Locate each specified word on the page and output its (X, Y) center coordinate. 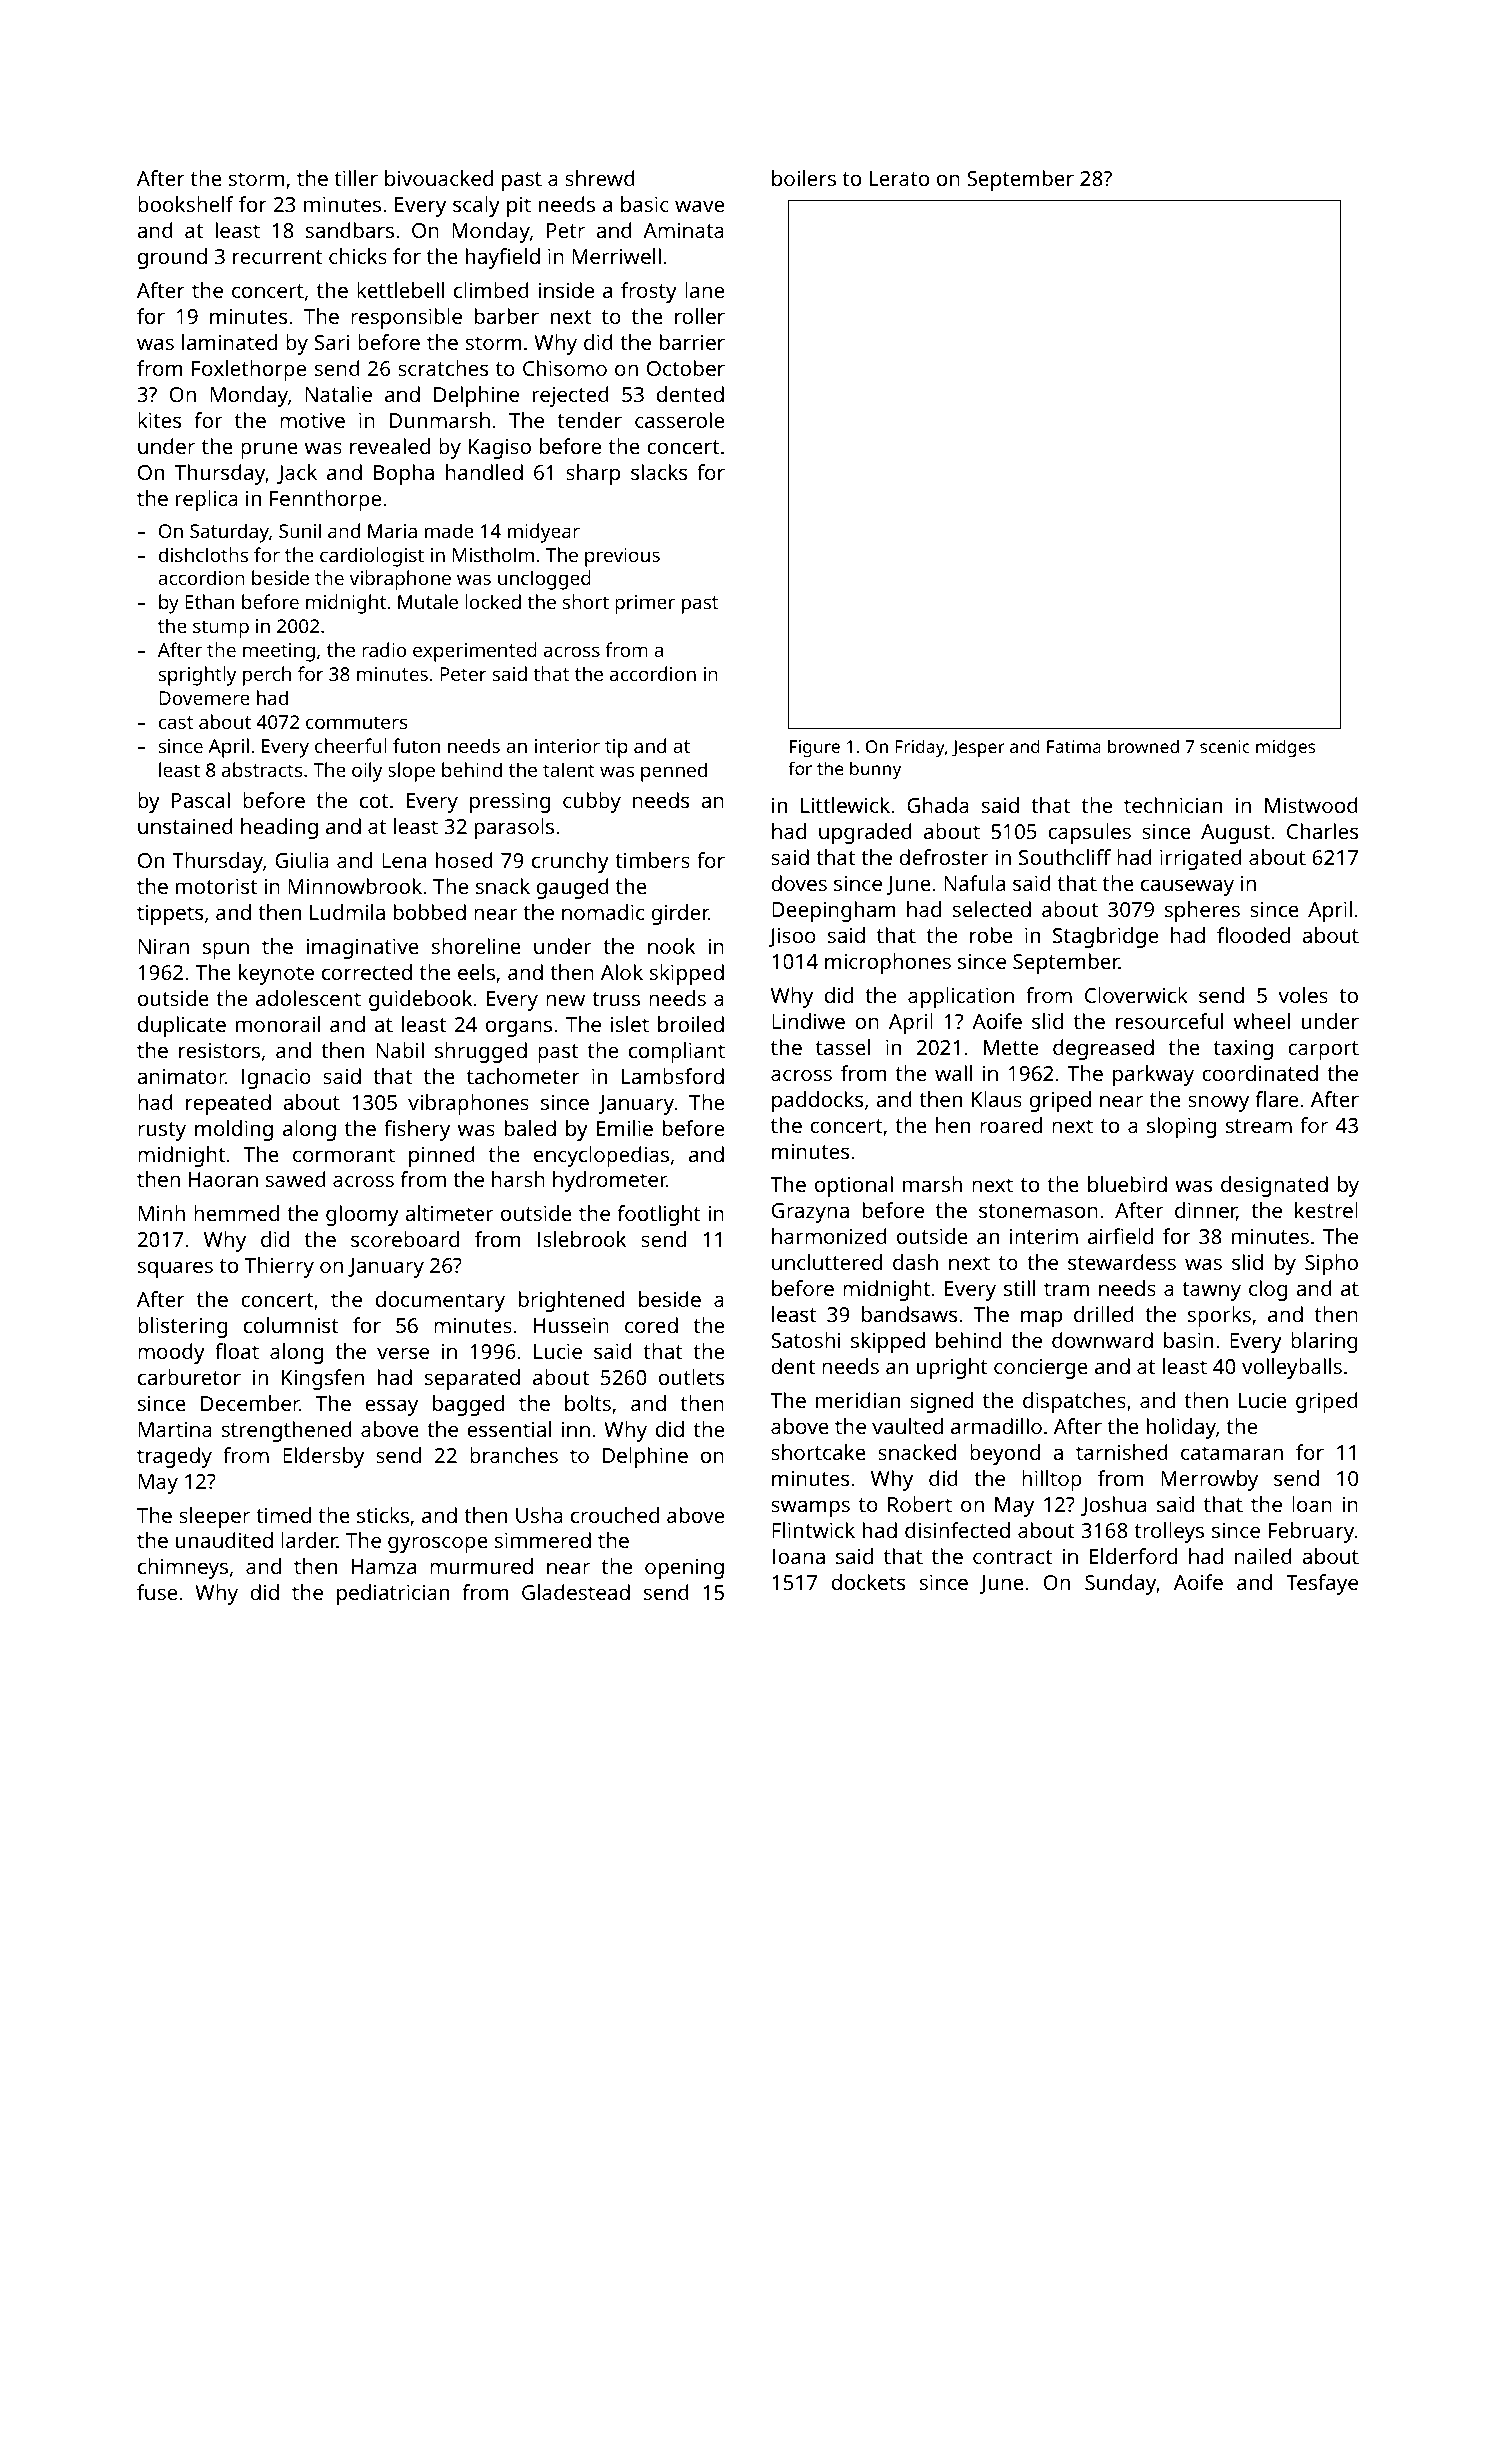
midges (1285, 748)
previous (622, 557)
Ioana (799, 1556)
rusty (162, 1131)
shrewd (600, 178)
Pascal (201, 800)
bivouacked (439, 178)
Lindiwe (808, 1021)
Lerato (899, 178)
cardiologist (372, 557)
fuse (157, 1592)
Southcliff (1065, 857)
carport (1323, 1050)
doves (799, 883)
